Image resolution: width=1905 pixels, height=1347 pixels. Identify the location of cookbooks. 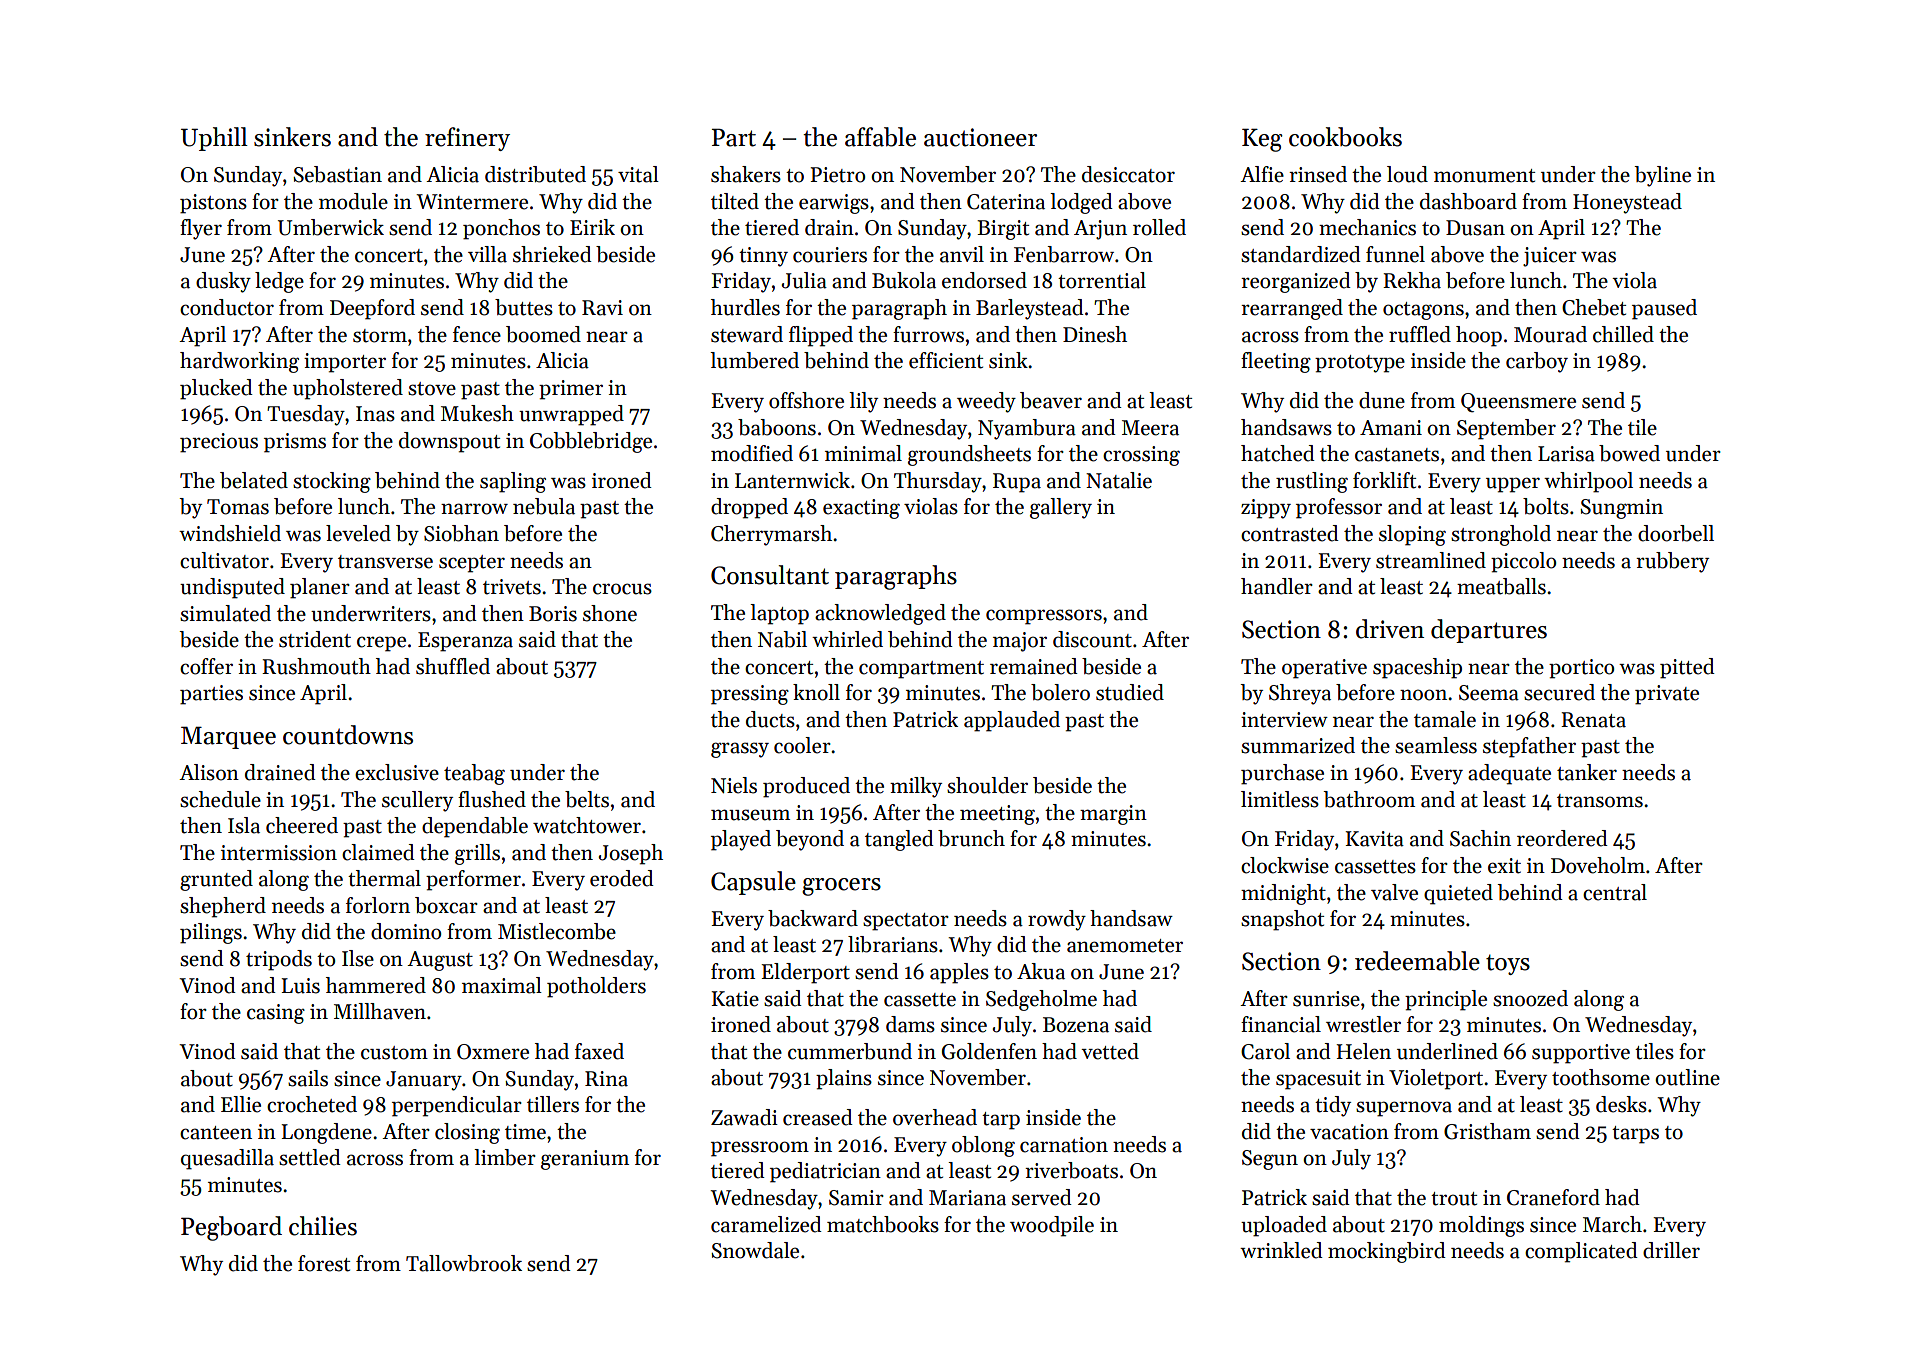
(1345, 137).
